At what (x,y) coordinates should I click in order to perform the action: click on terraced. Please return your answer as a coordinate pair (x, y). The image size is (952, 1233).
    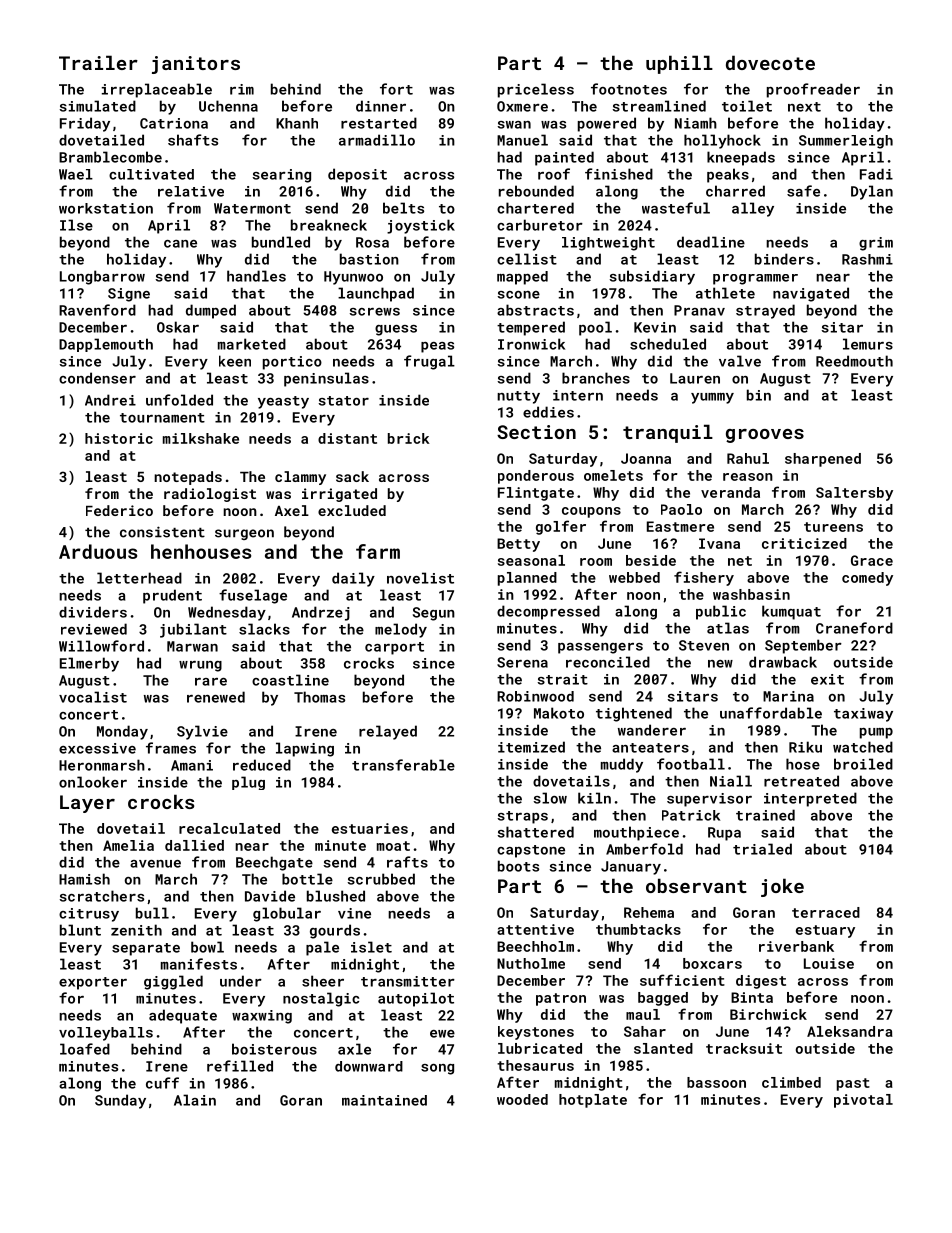
    Looking at the image, I should click on (826, 912).
